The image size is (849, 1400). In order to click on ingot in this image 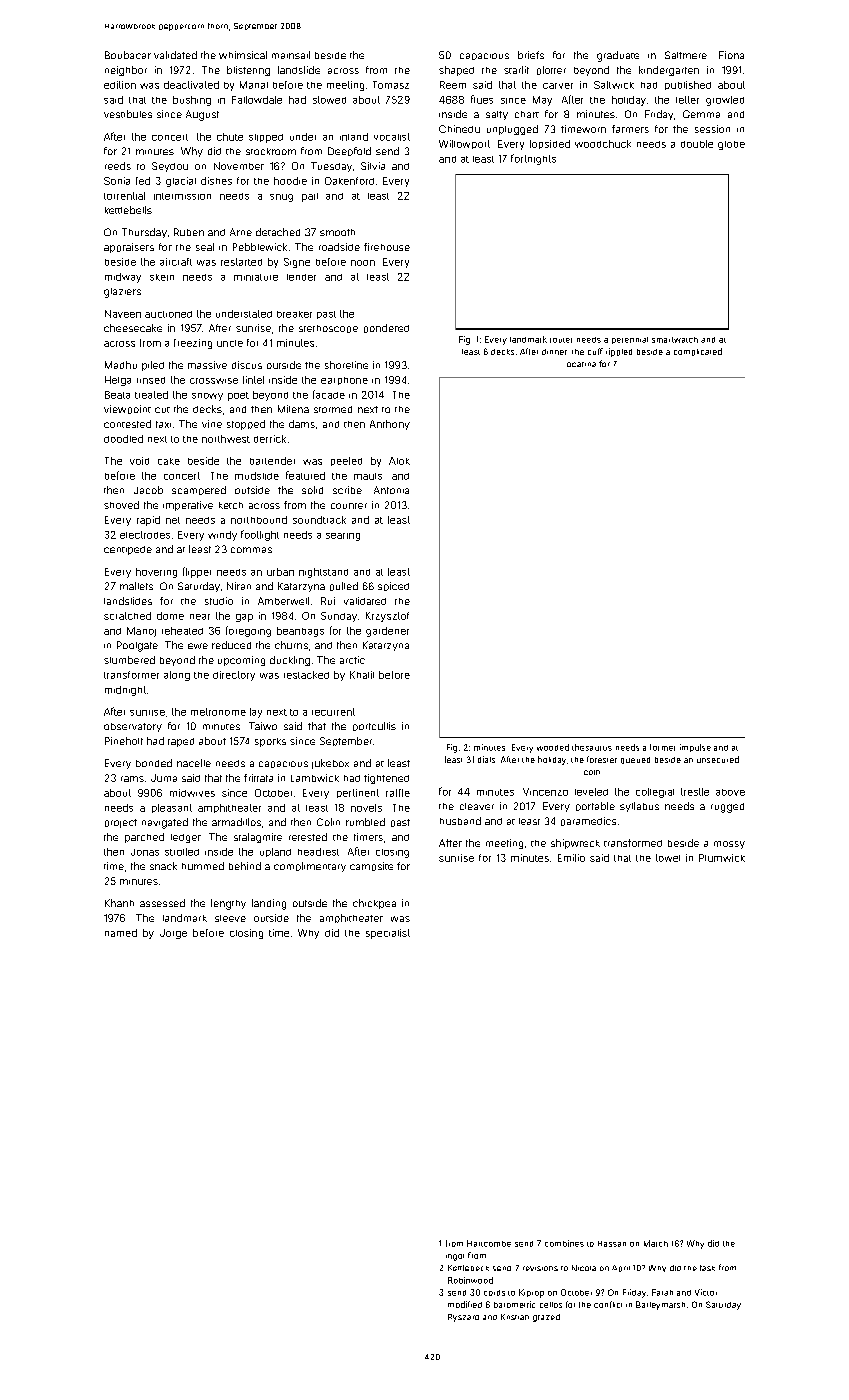, I will do `click(455, 1257)`.
